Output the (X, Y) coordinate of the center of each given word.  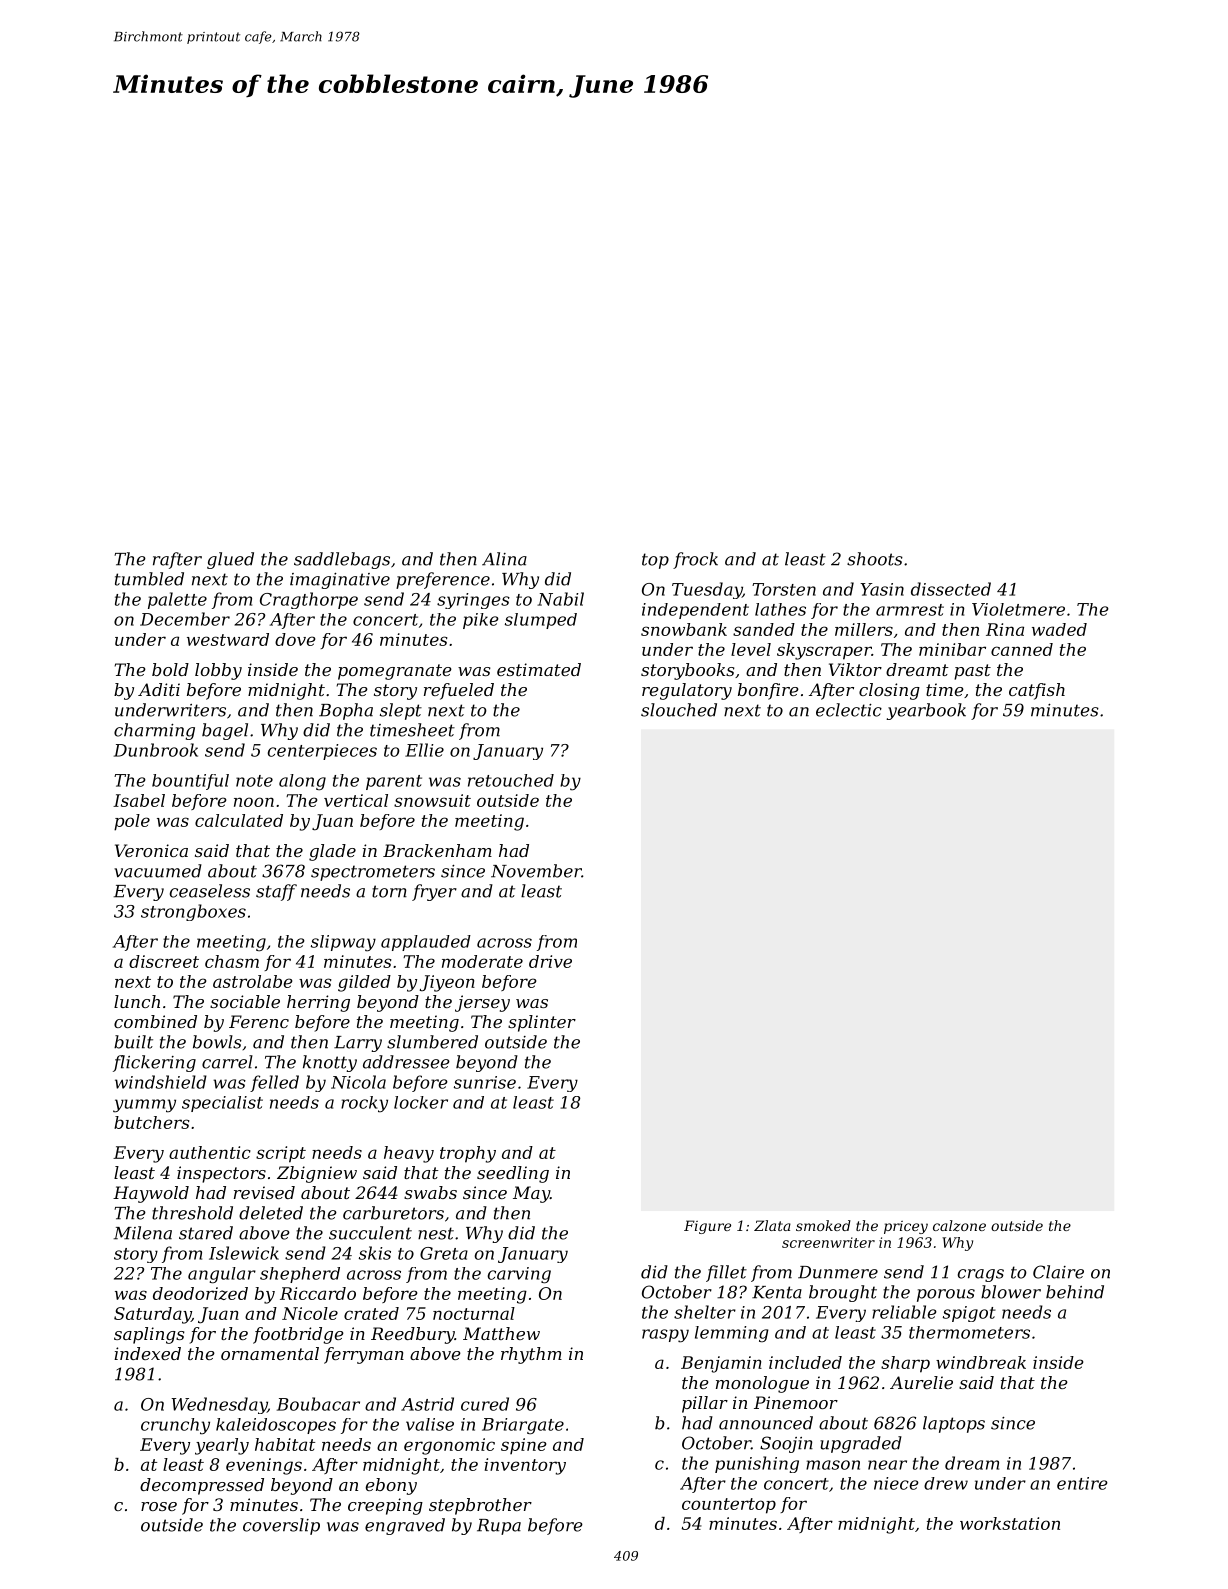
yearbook (926, 711)
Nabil (560, 599)
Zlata (772, 1225)
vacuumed (158, 871)
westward (228, 639)
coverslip (281, 1526)
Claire (1058, 1272)
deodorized (200, 1293)
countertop (729, 1506)
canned (1022, 649)
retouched (511, 780)
